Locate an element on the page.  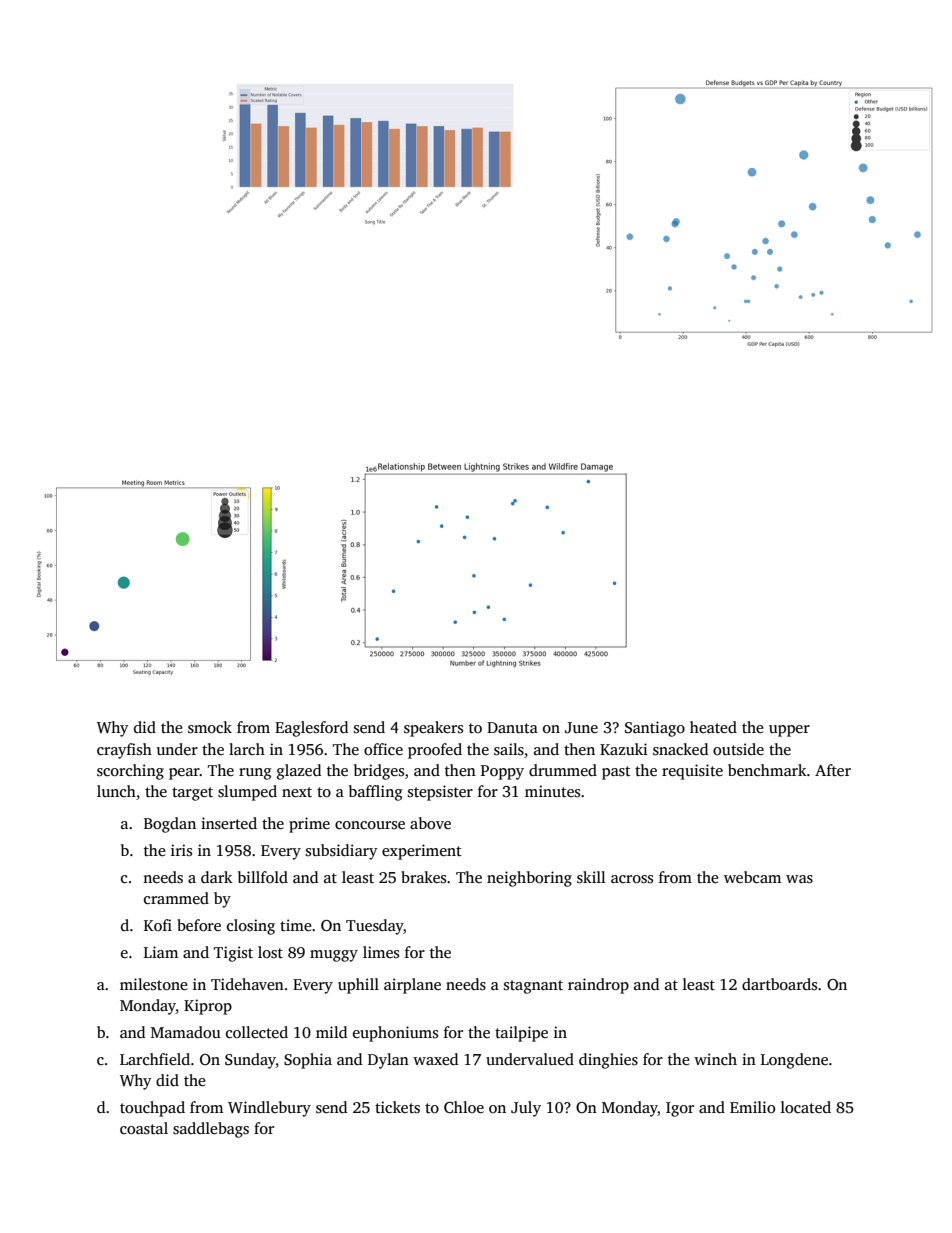
lost is located at coordinates (270, 952).
